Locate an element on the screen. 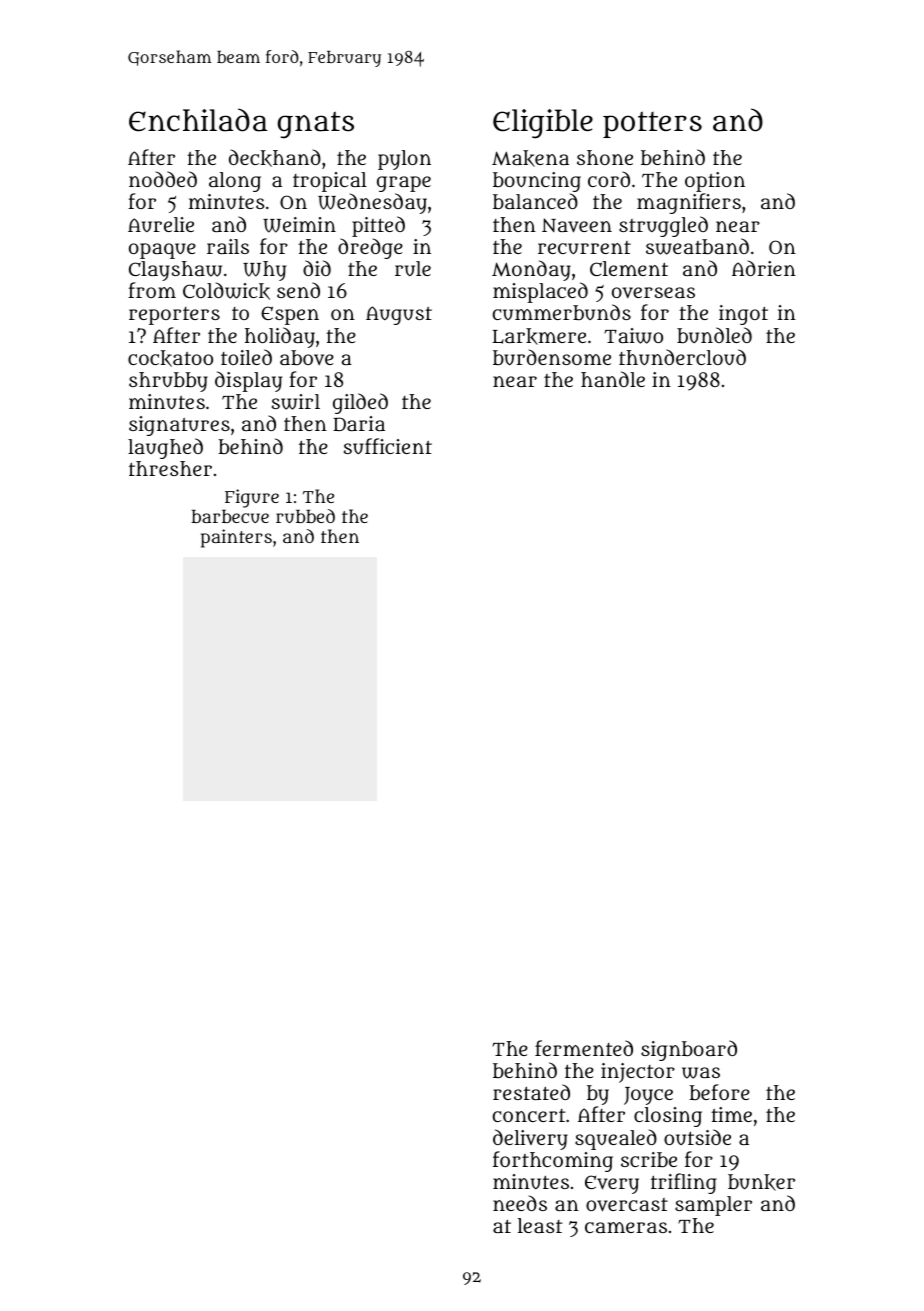 This screenshot has width=924, height=1311. ingot is located at coordinates (743, 315).
